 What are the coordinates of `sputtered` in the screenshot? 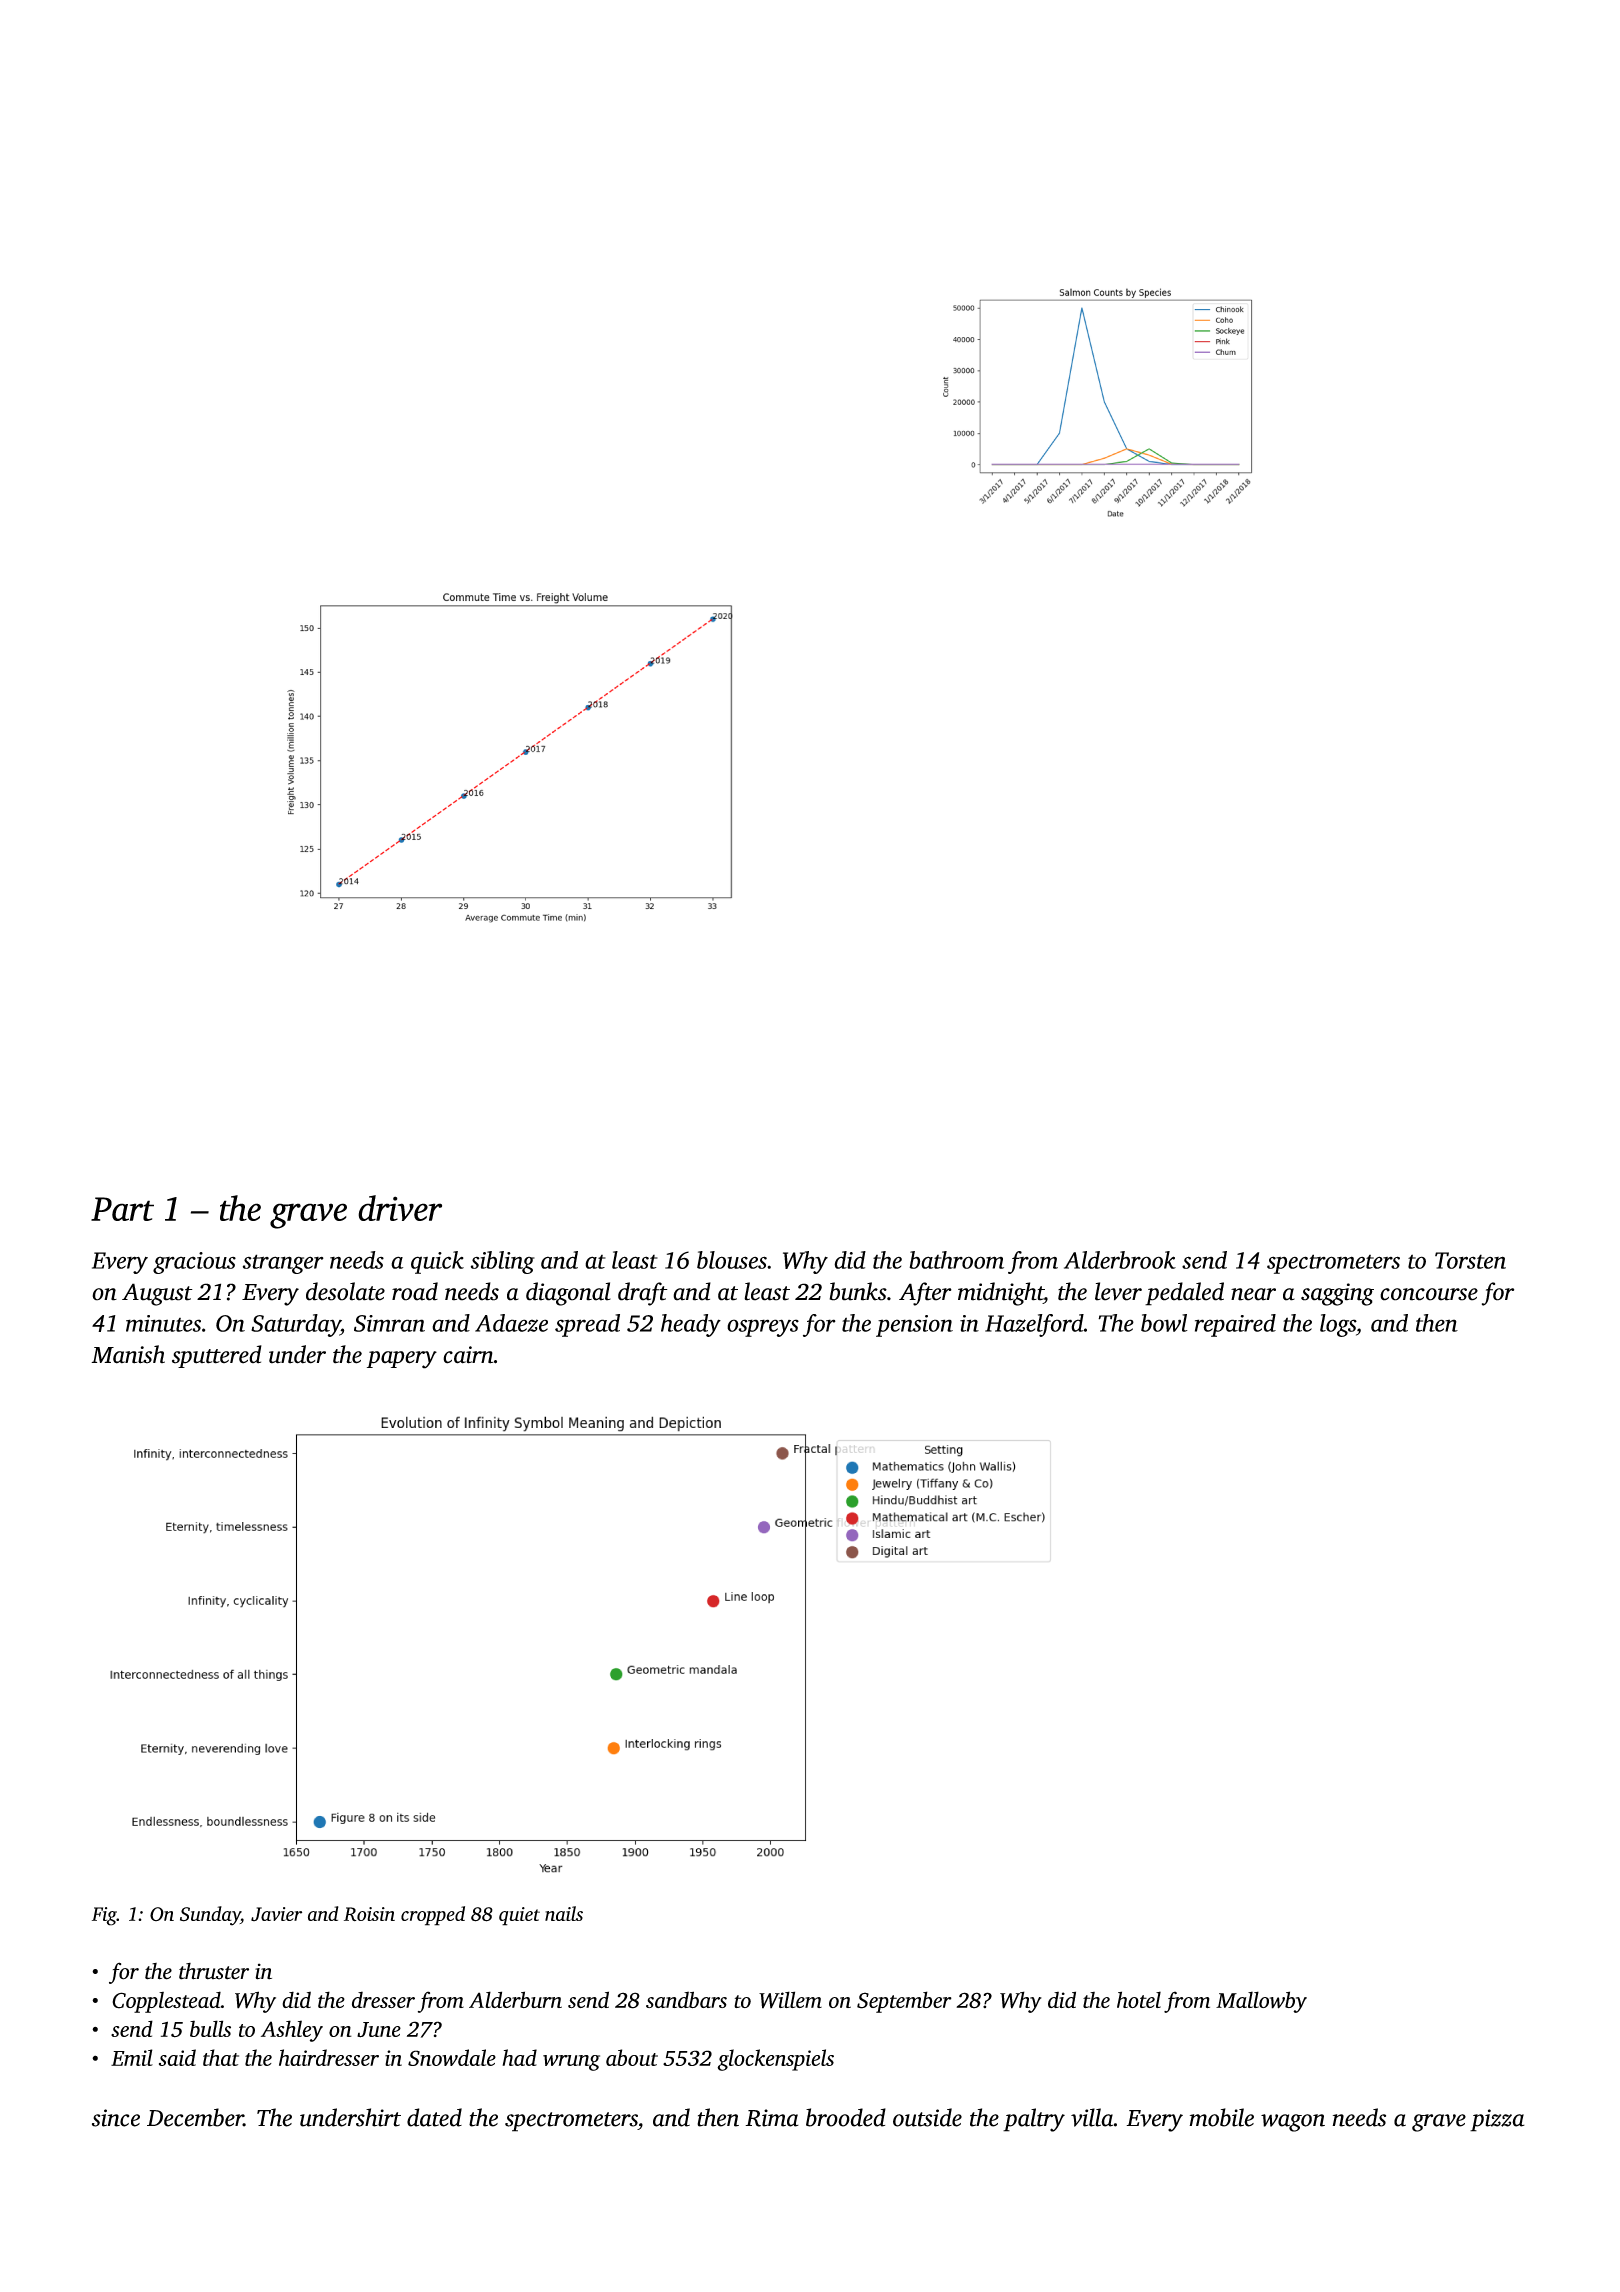 It's located at (217, 1356).
